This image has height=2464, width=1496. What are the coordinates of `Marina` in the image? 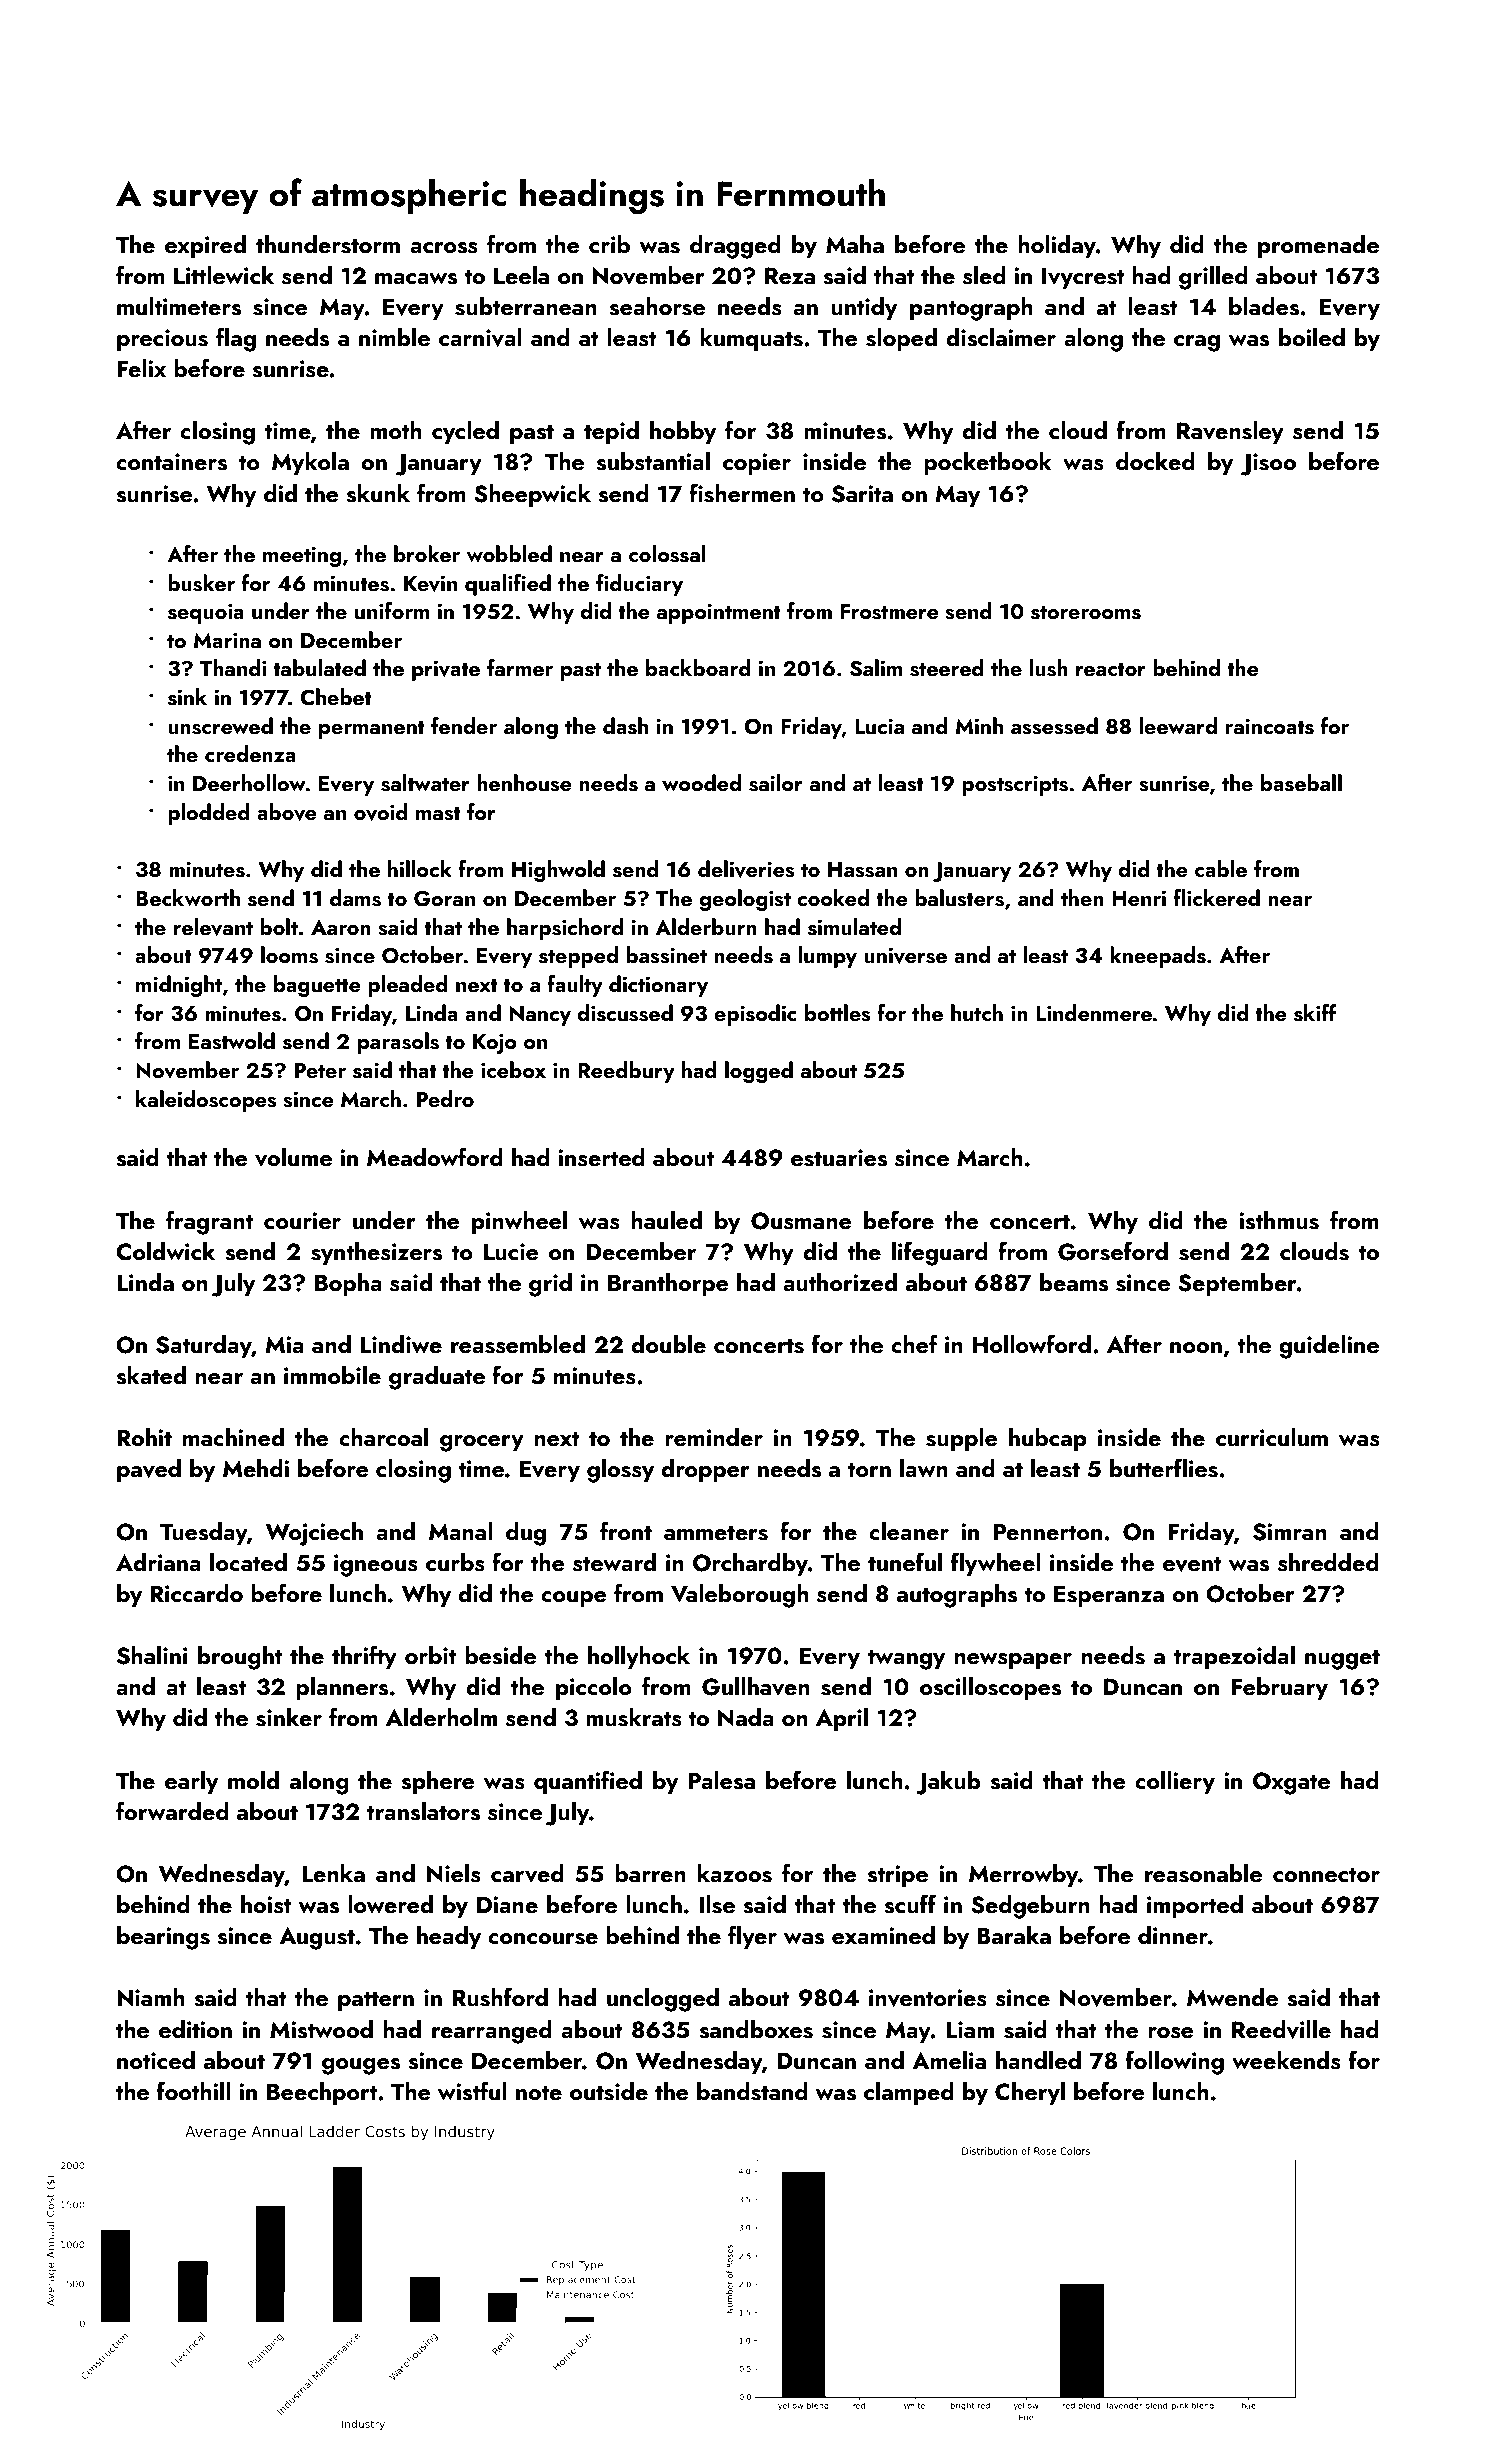 It's located at (227, 640).
